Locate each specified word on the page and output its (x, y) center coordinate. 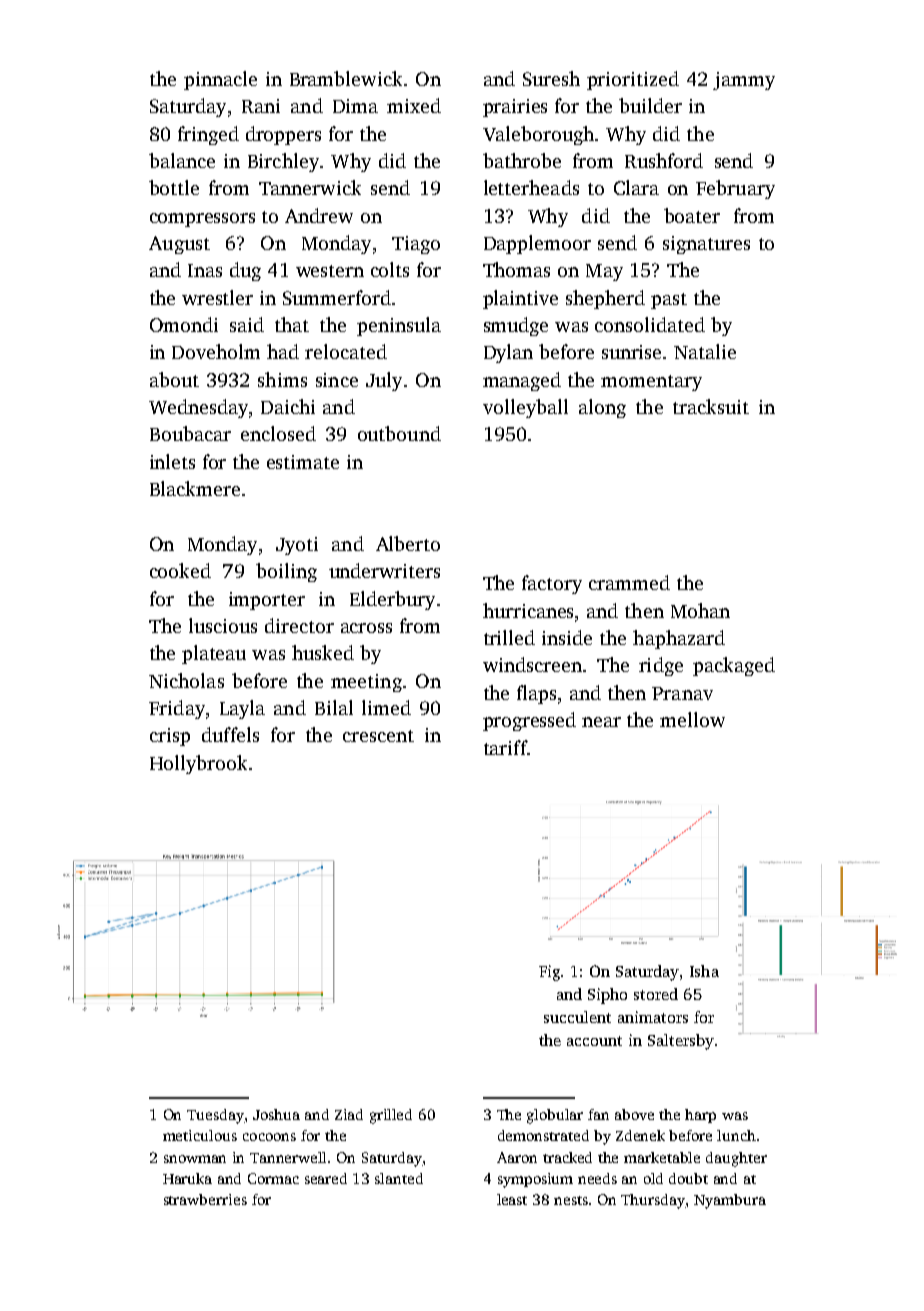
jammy (744, 81)
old (653, 1178)
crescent (378, 736)
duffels (230, 734)
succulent (577, 1017)
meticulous (200, 1135)
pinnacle (220, 80)
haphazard (679, 639)
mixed (414, 105)
